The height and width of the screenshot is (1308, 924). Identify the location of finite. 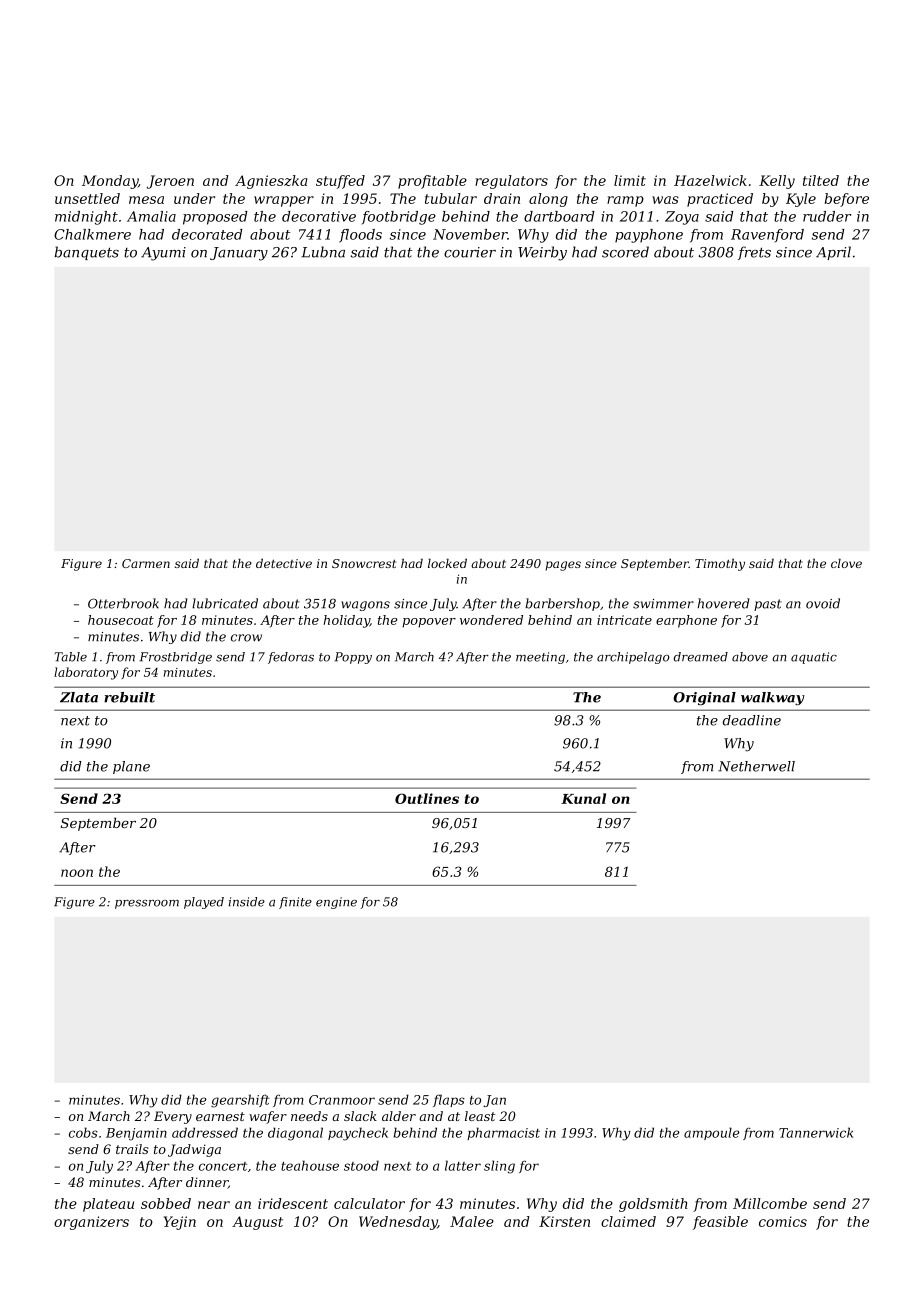
(295, 903).
